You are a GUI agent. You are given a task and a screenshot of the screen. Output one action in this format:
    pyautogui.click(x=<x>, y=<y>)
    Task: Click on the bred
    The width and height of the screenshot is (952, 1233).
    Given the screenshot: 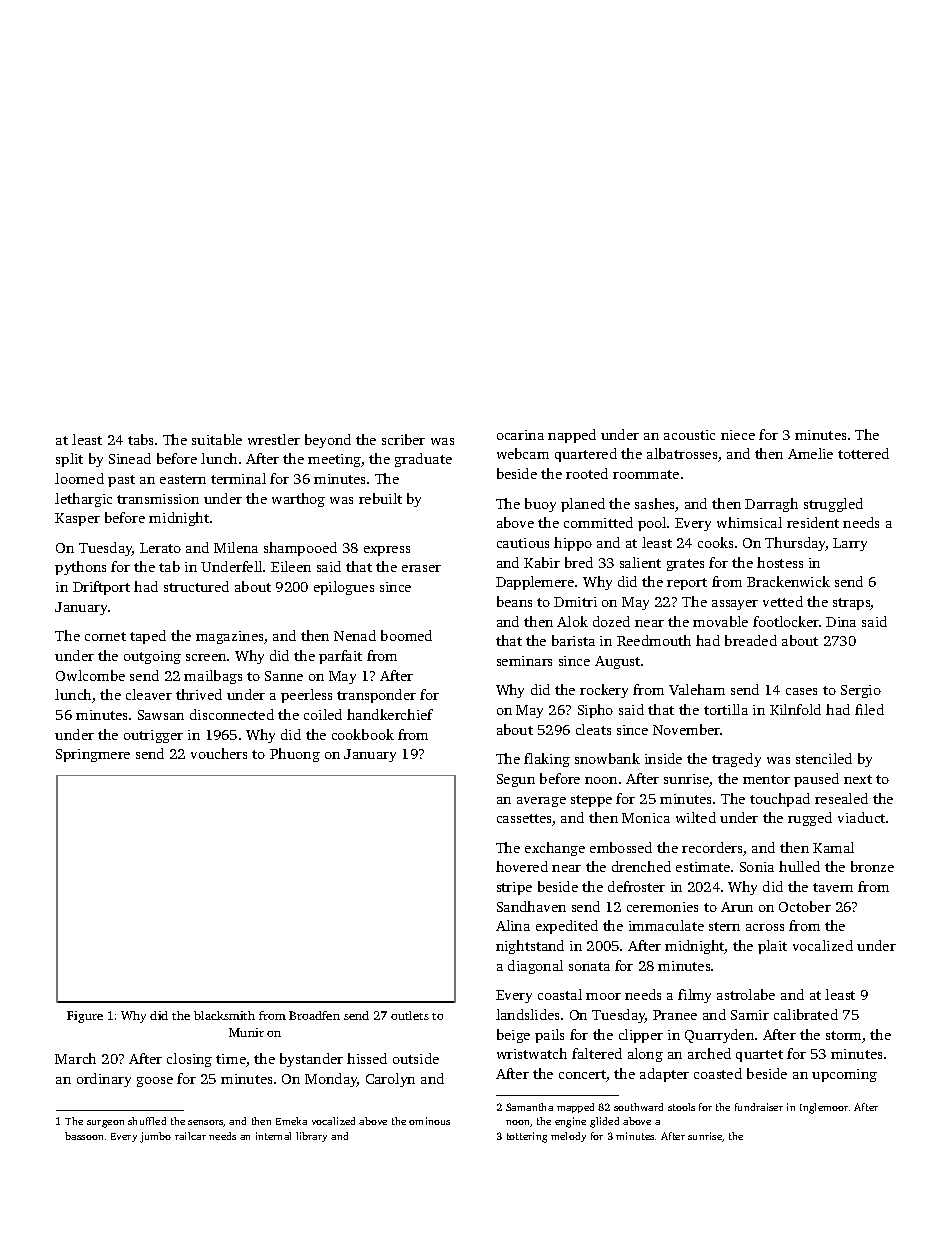 What is the action you would take?
    pyautogui.click(x=579, y=562)
